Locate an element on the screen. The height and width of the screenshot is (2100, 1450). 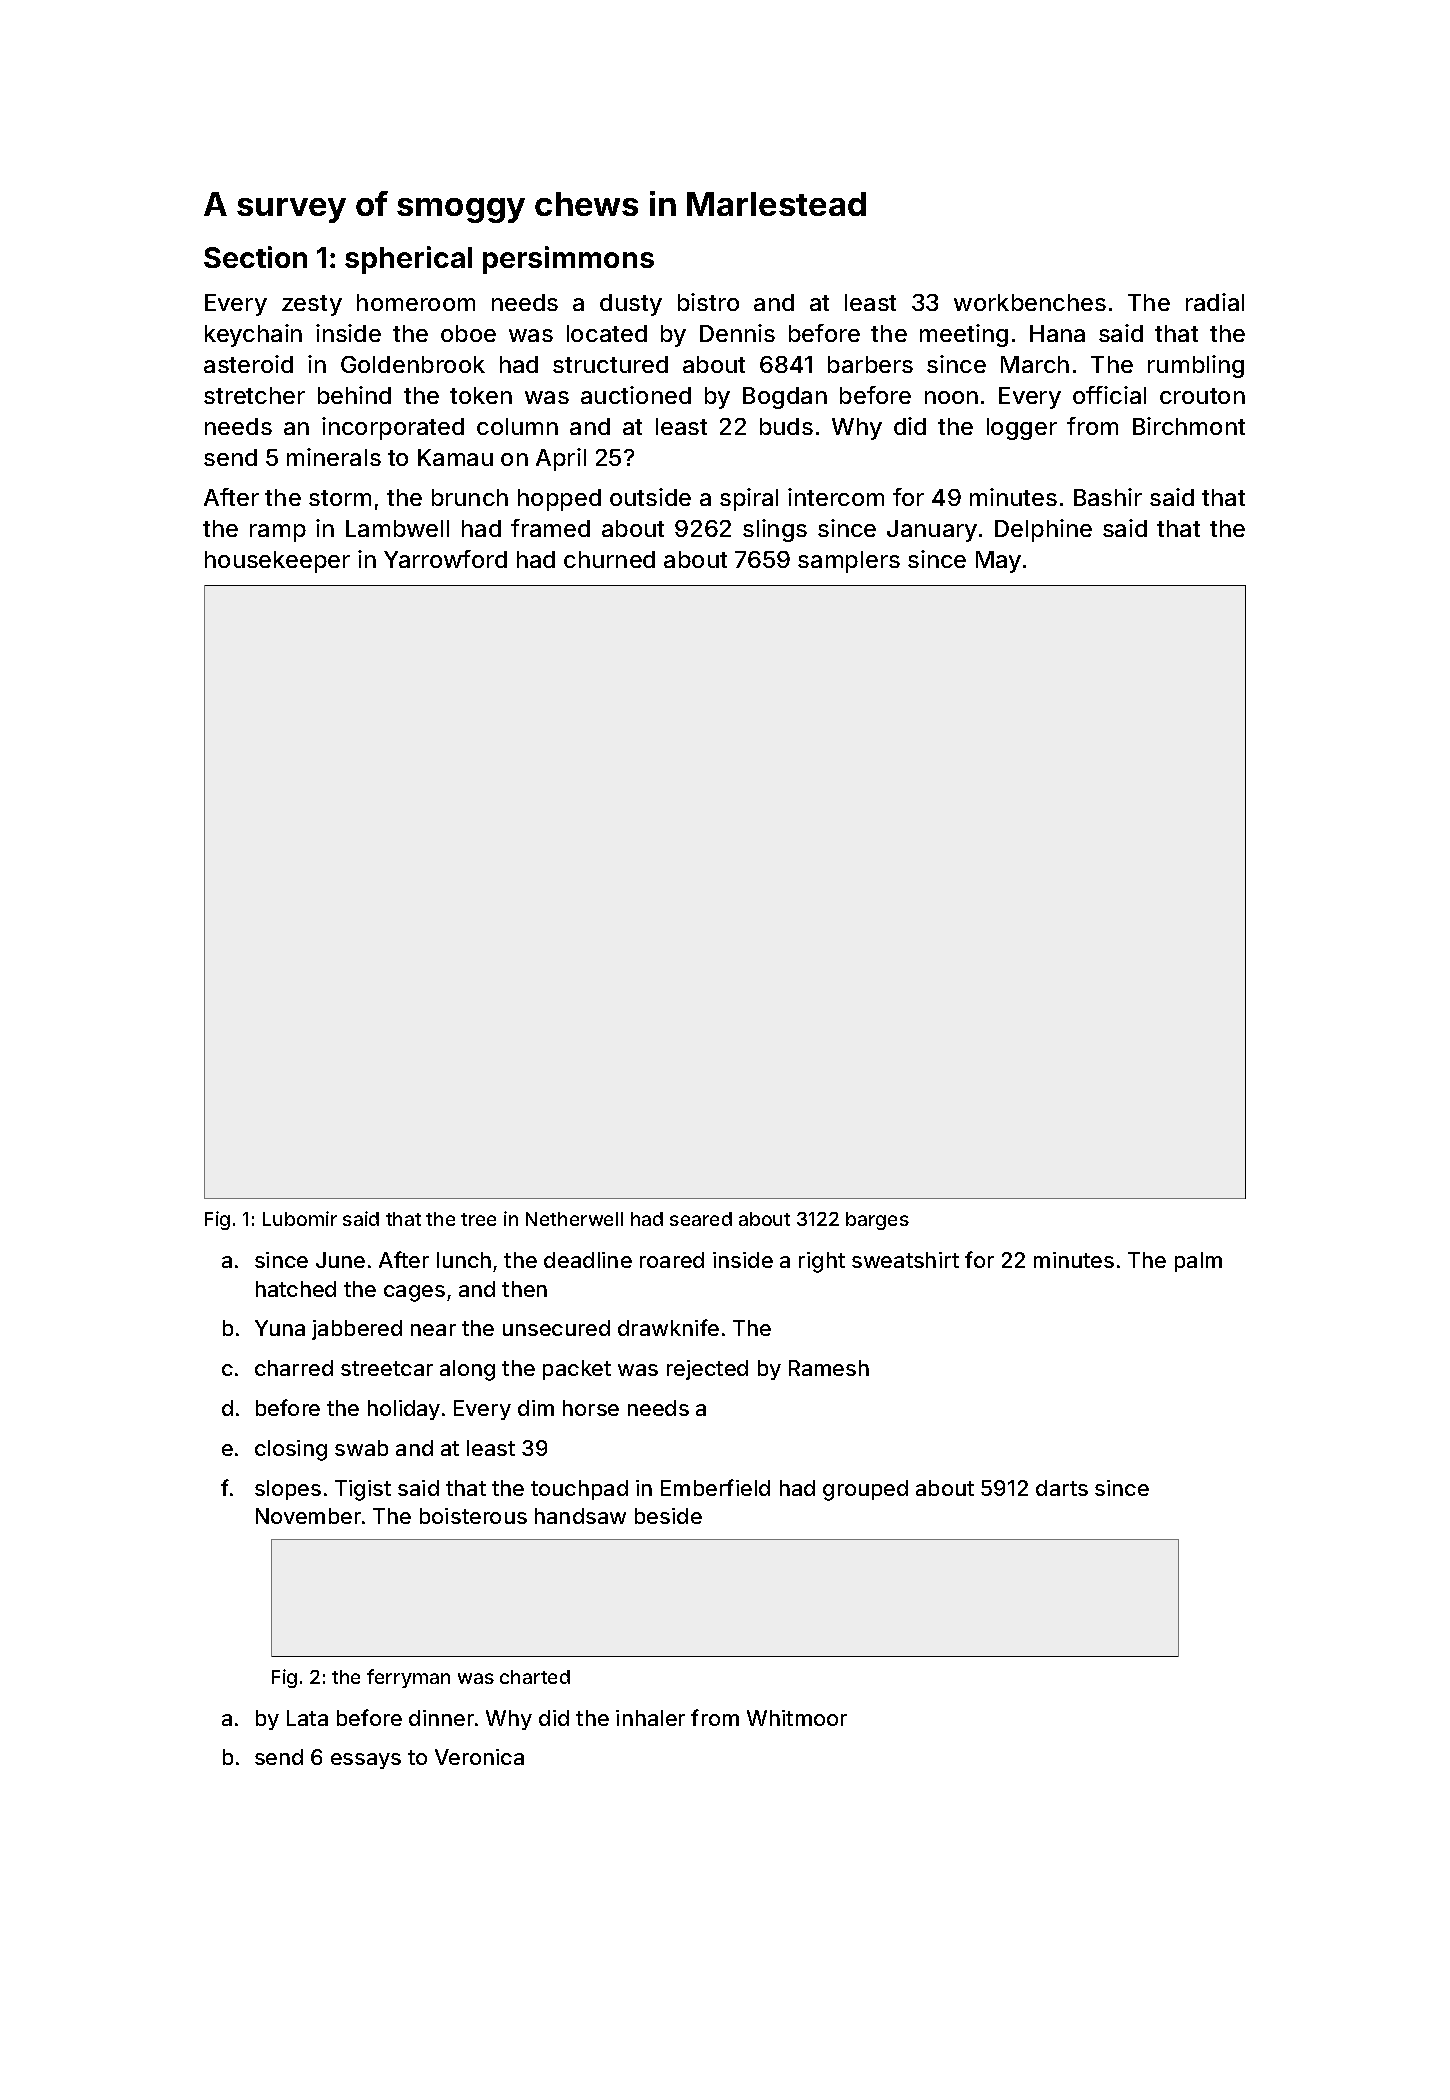
darts is located at coordinates (1062, 1488).
